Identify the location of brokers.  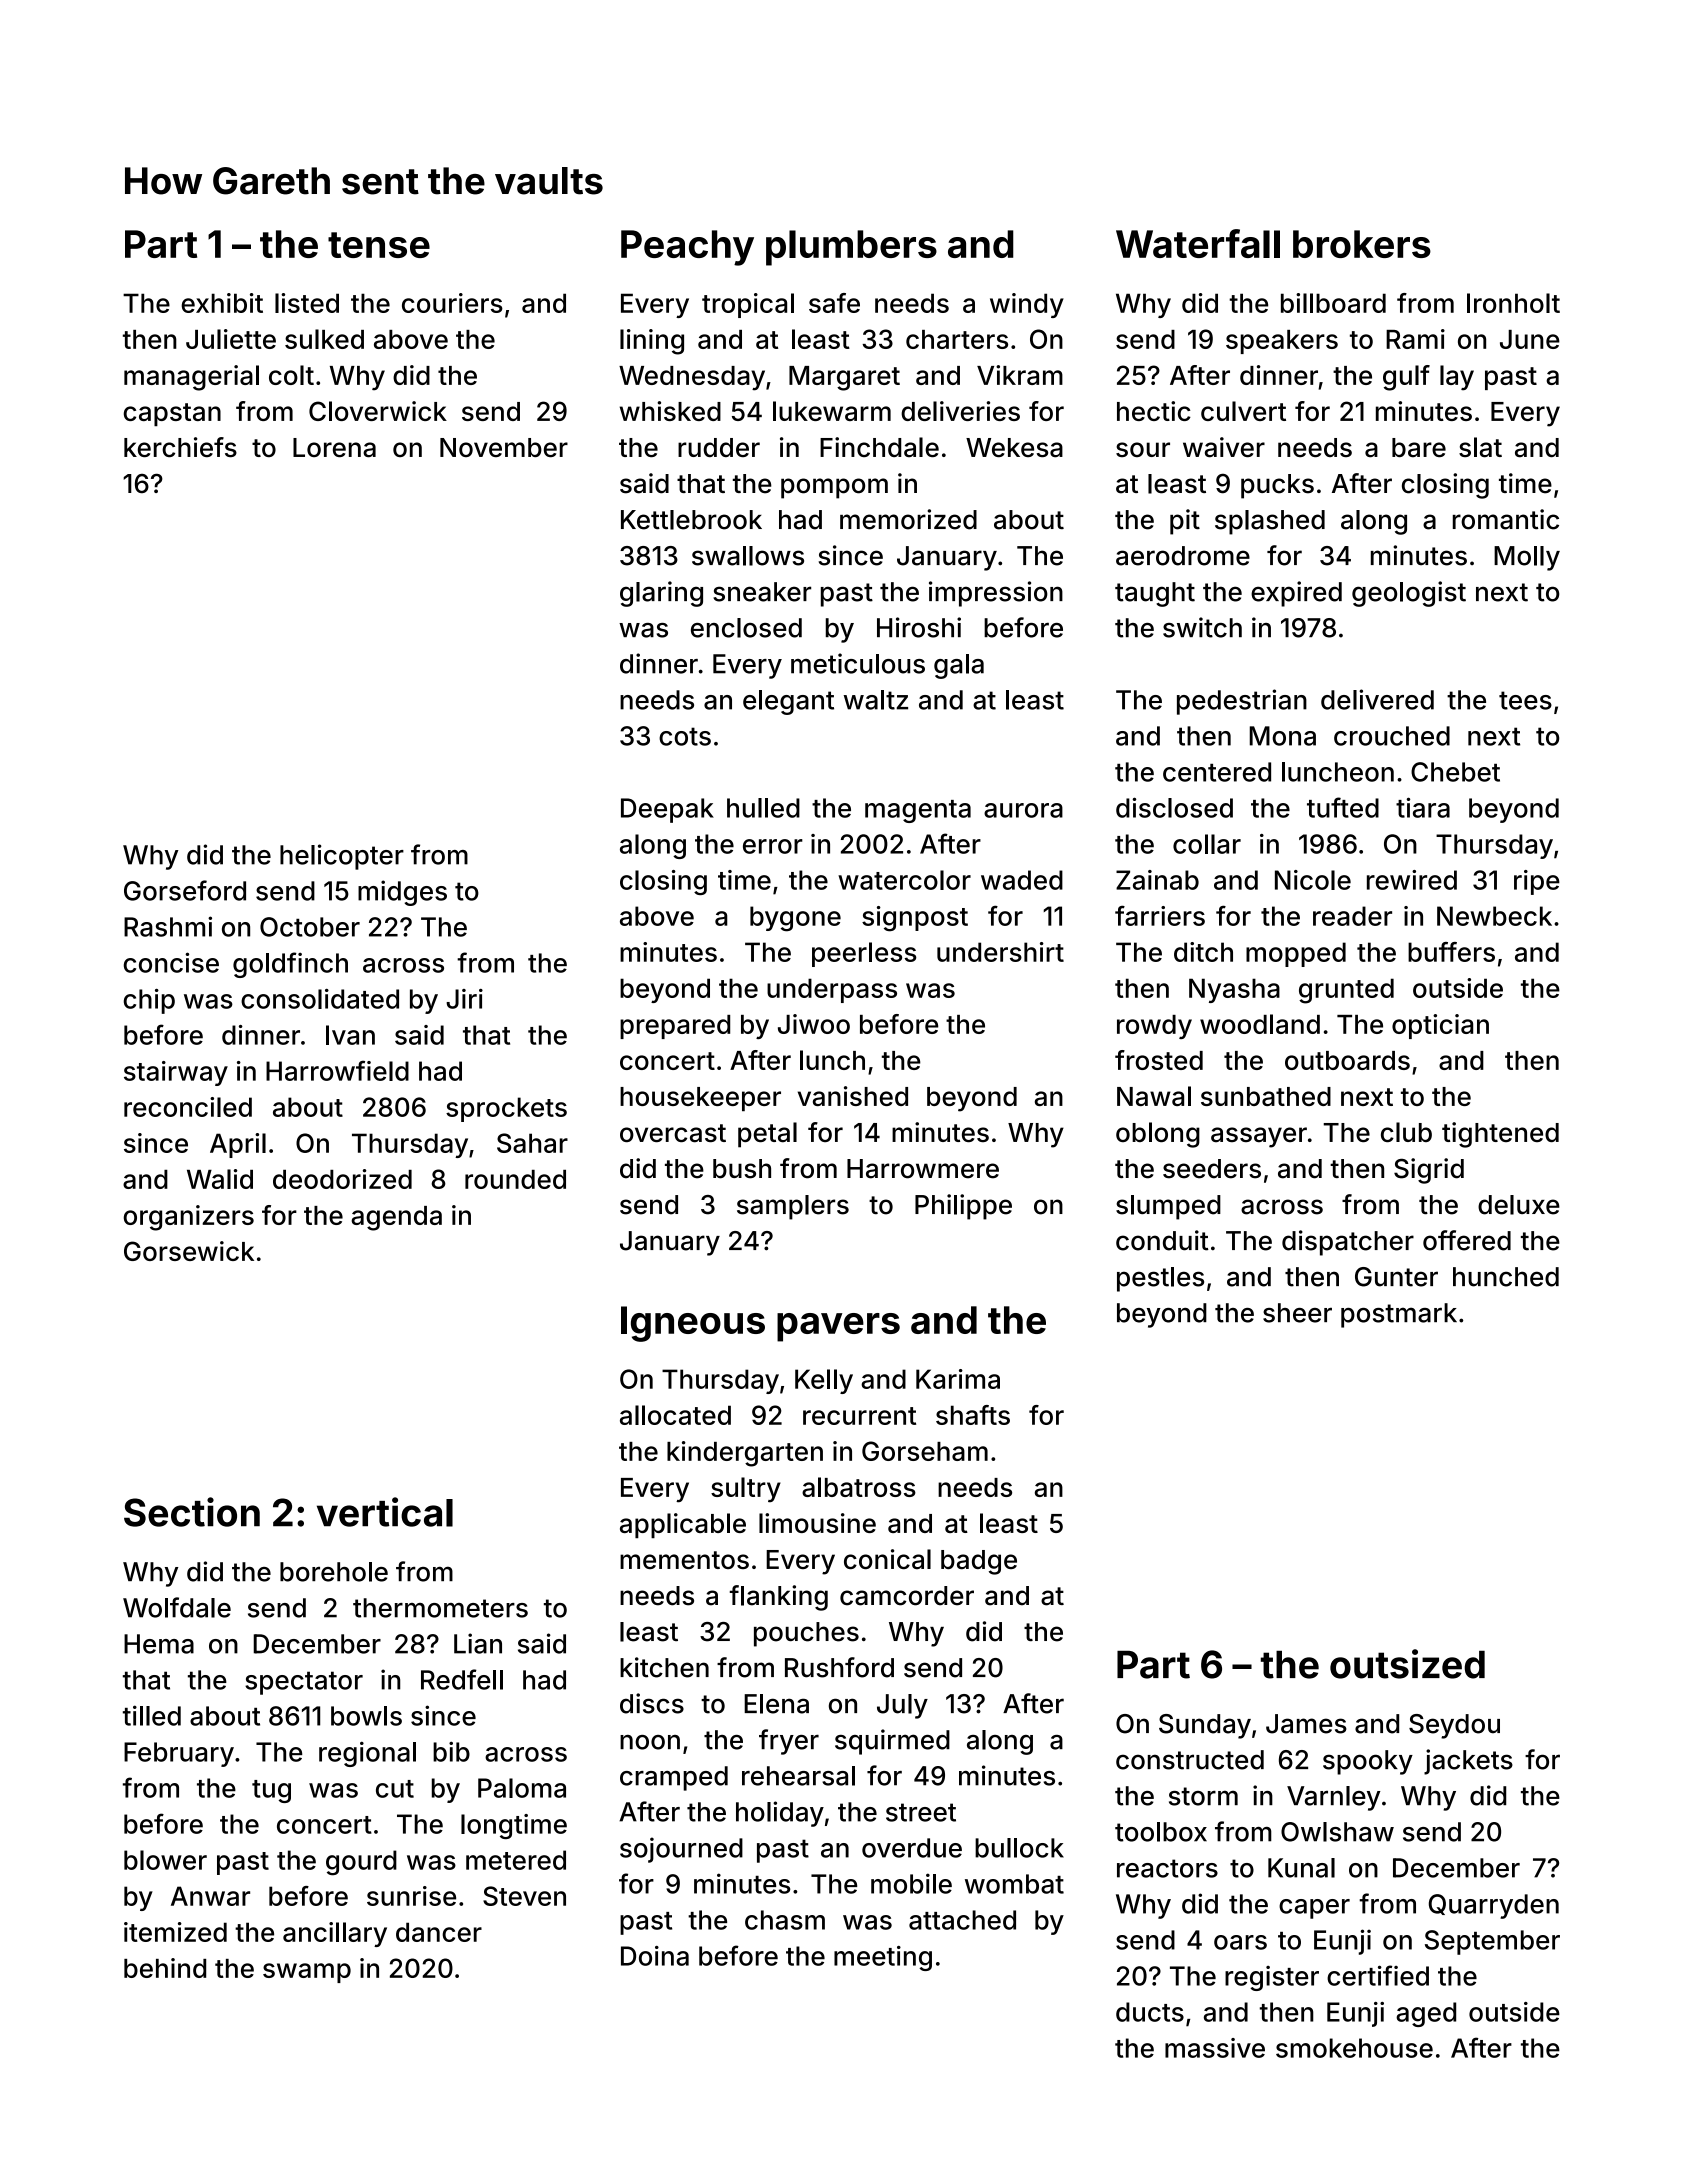
(1362, 244).
